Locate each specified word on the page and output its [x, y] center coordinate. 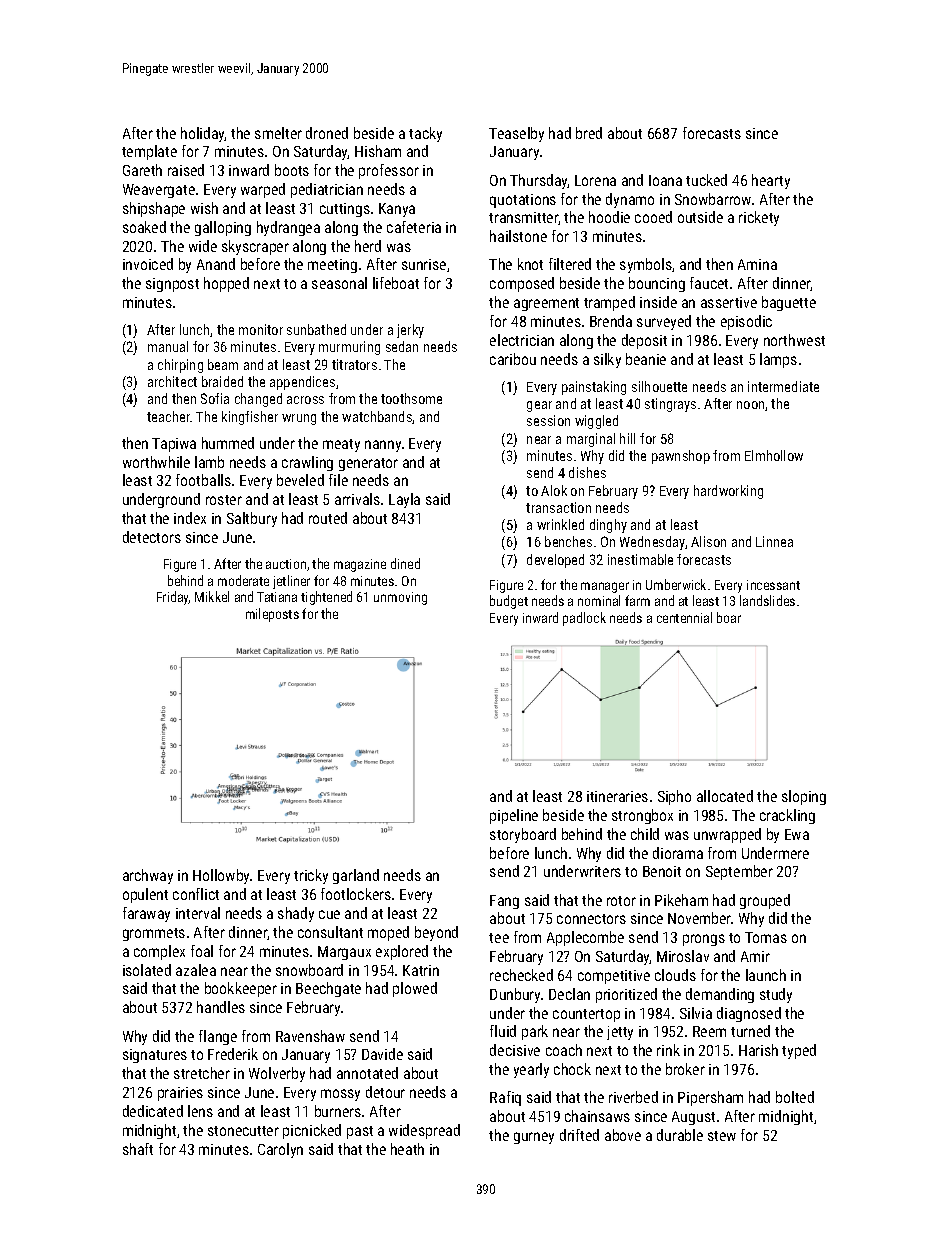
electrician [522, 340]
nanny [383, 446]
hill [627, 438]
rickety [759, 218]
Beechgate [328, 989]
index [190, 518]
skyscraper [255, 247]
